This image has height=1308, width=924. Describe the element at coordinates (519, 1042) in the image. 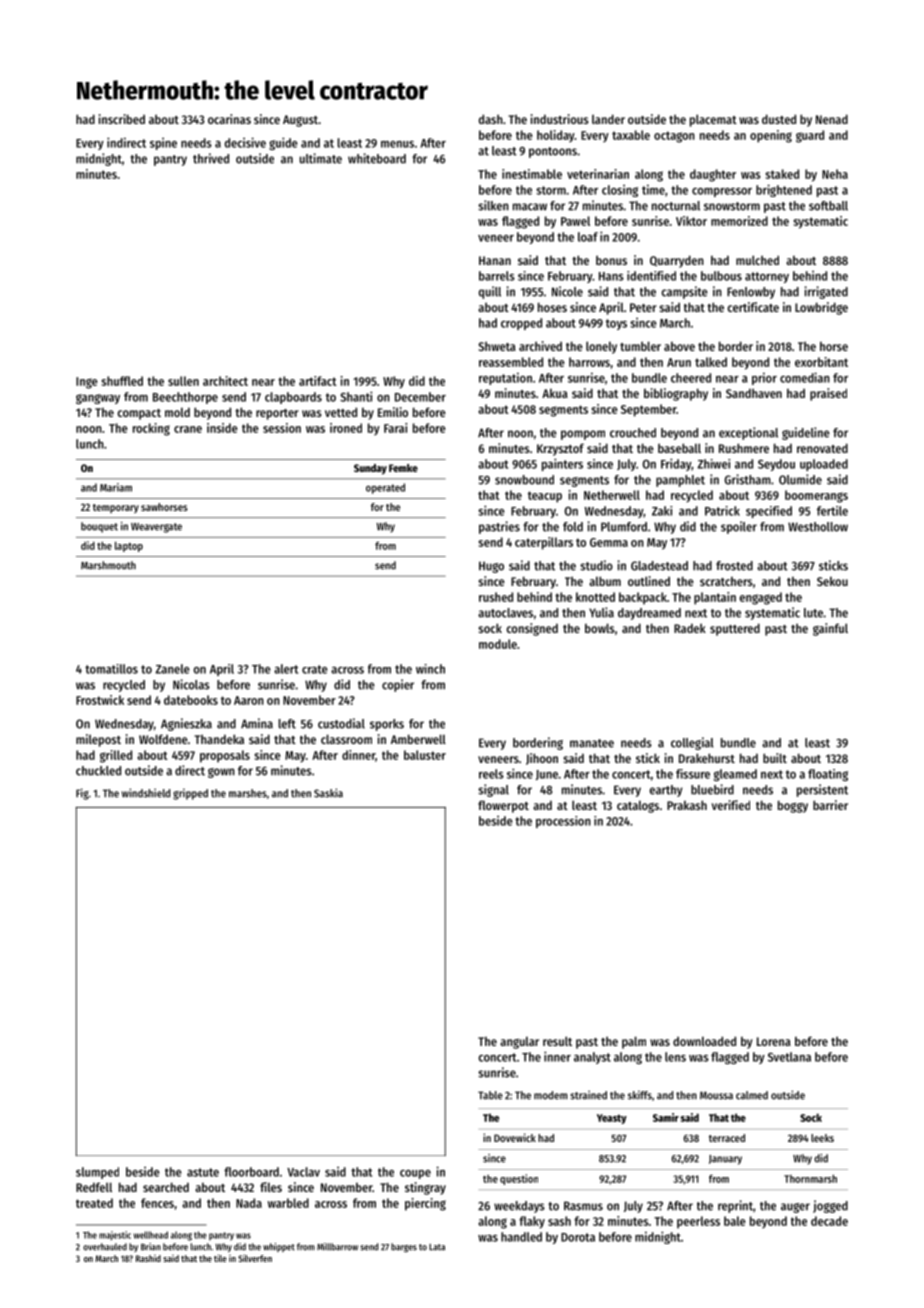

I see `angular` at that location.
